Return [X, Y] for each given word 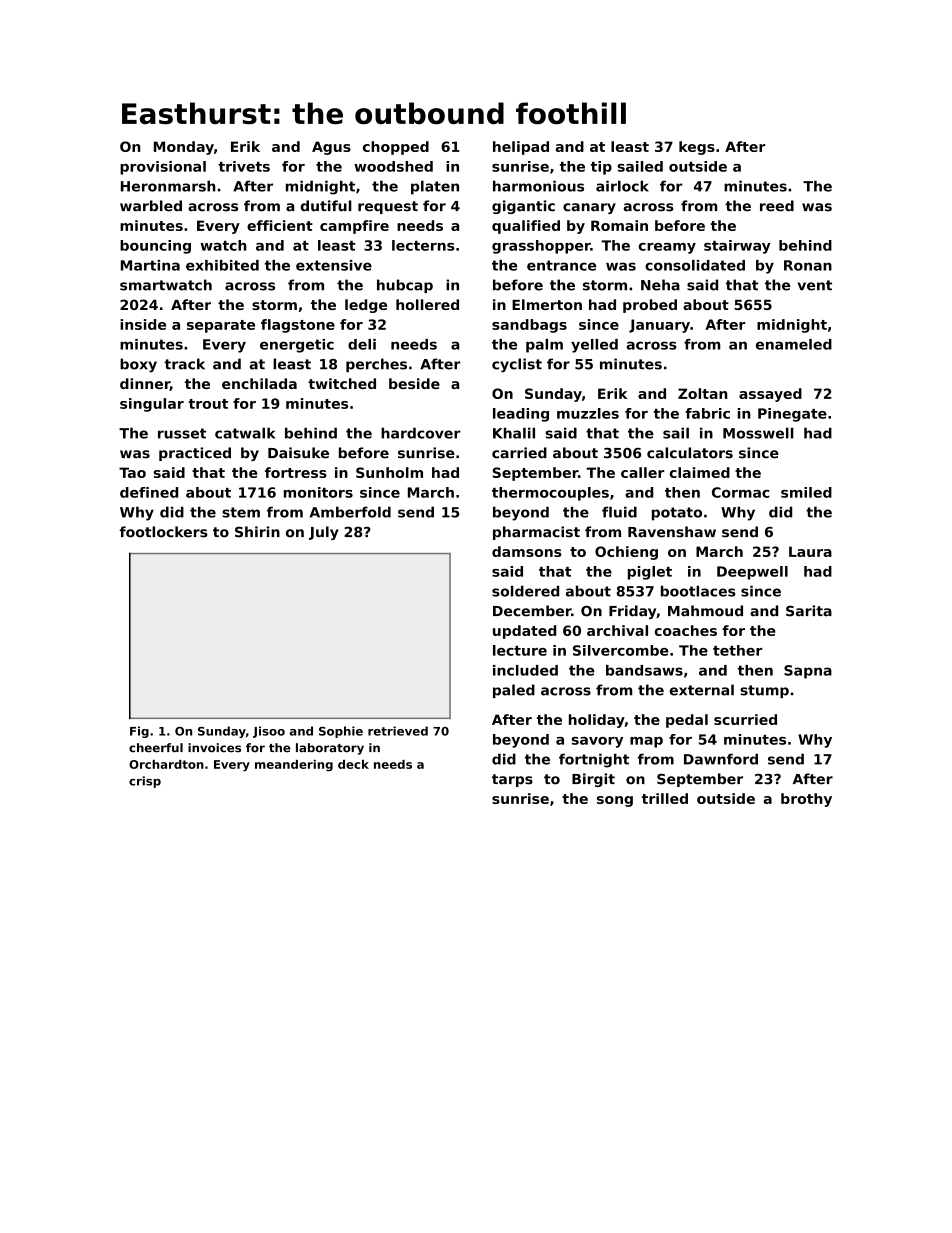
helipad [521, 148]
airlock [622, 186]
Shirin [257, 532]
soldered [525, 591]
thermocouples [550, 494]
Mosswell [758, 433]
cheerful [156, 748]
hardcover [420, 433]
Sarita [809, 611]
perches [376, 365]
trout [208, 404]
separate [221, 326]
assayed [770, 395]
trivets [244, 166]
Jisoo [269, 732]
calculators [690, 453]
